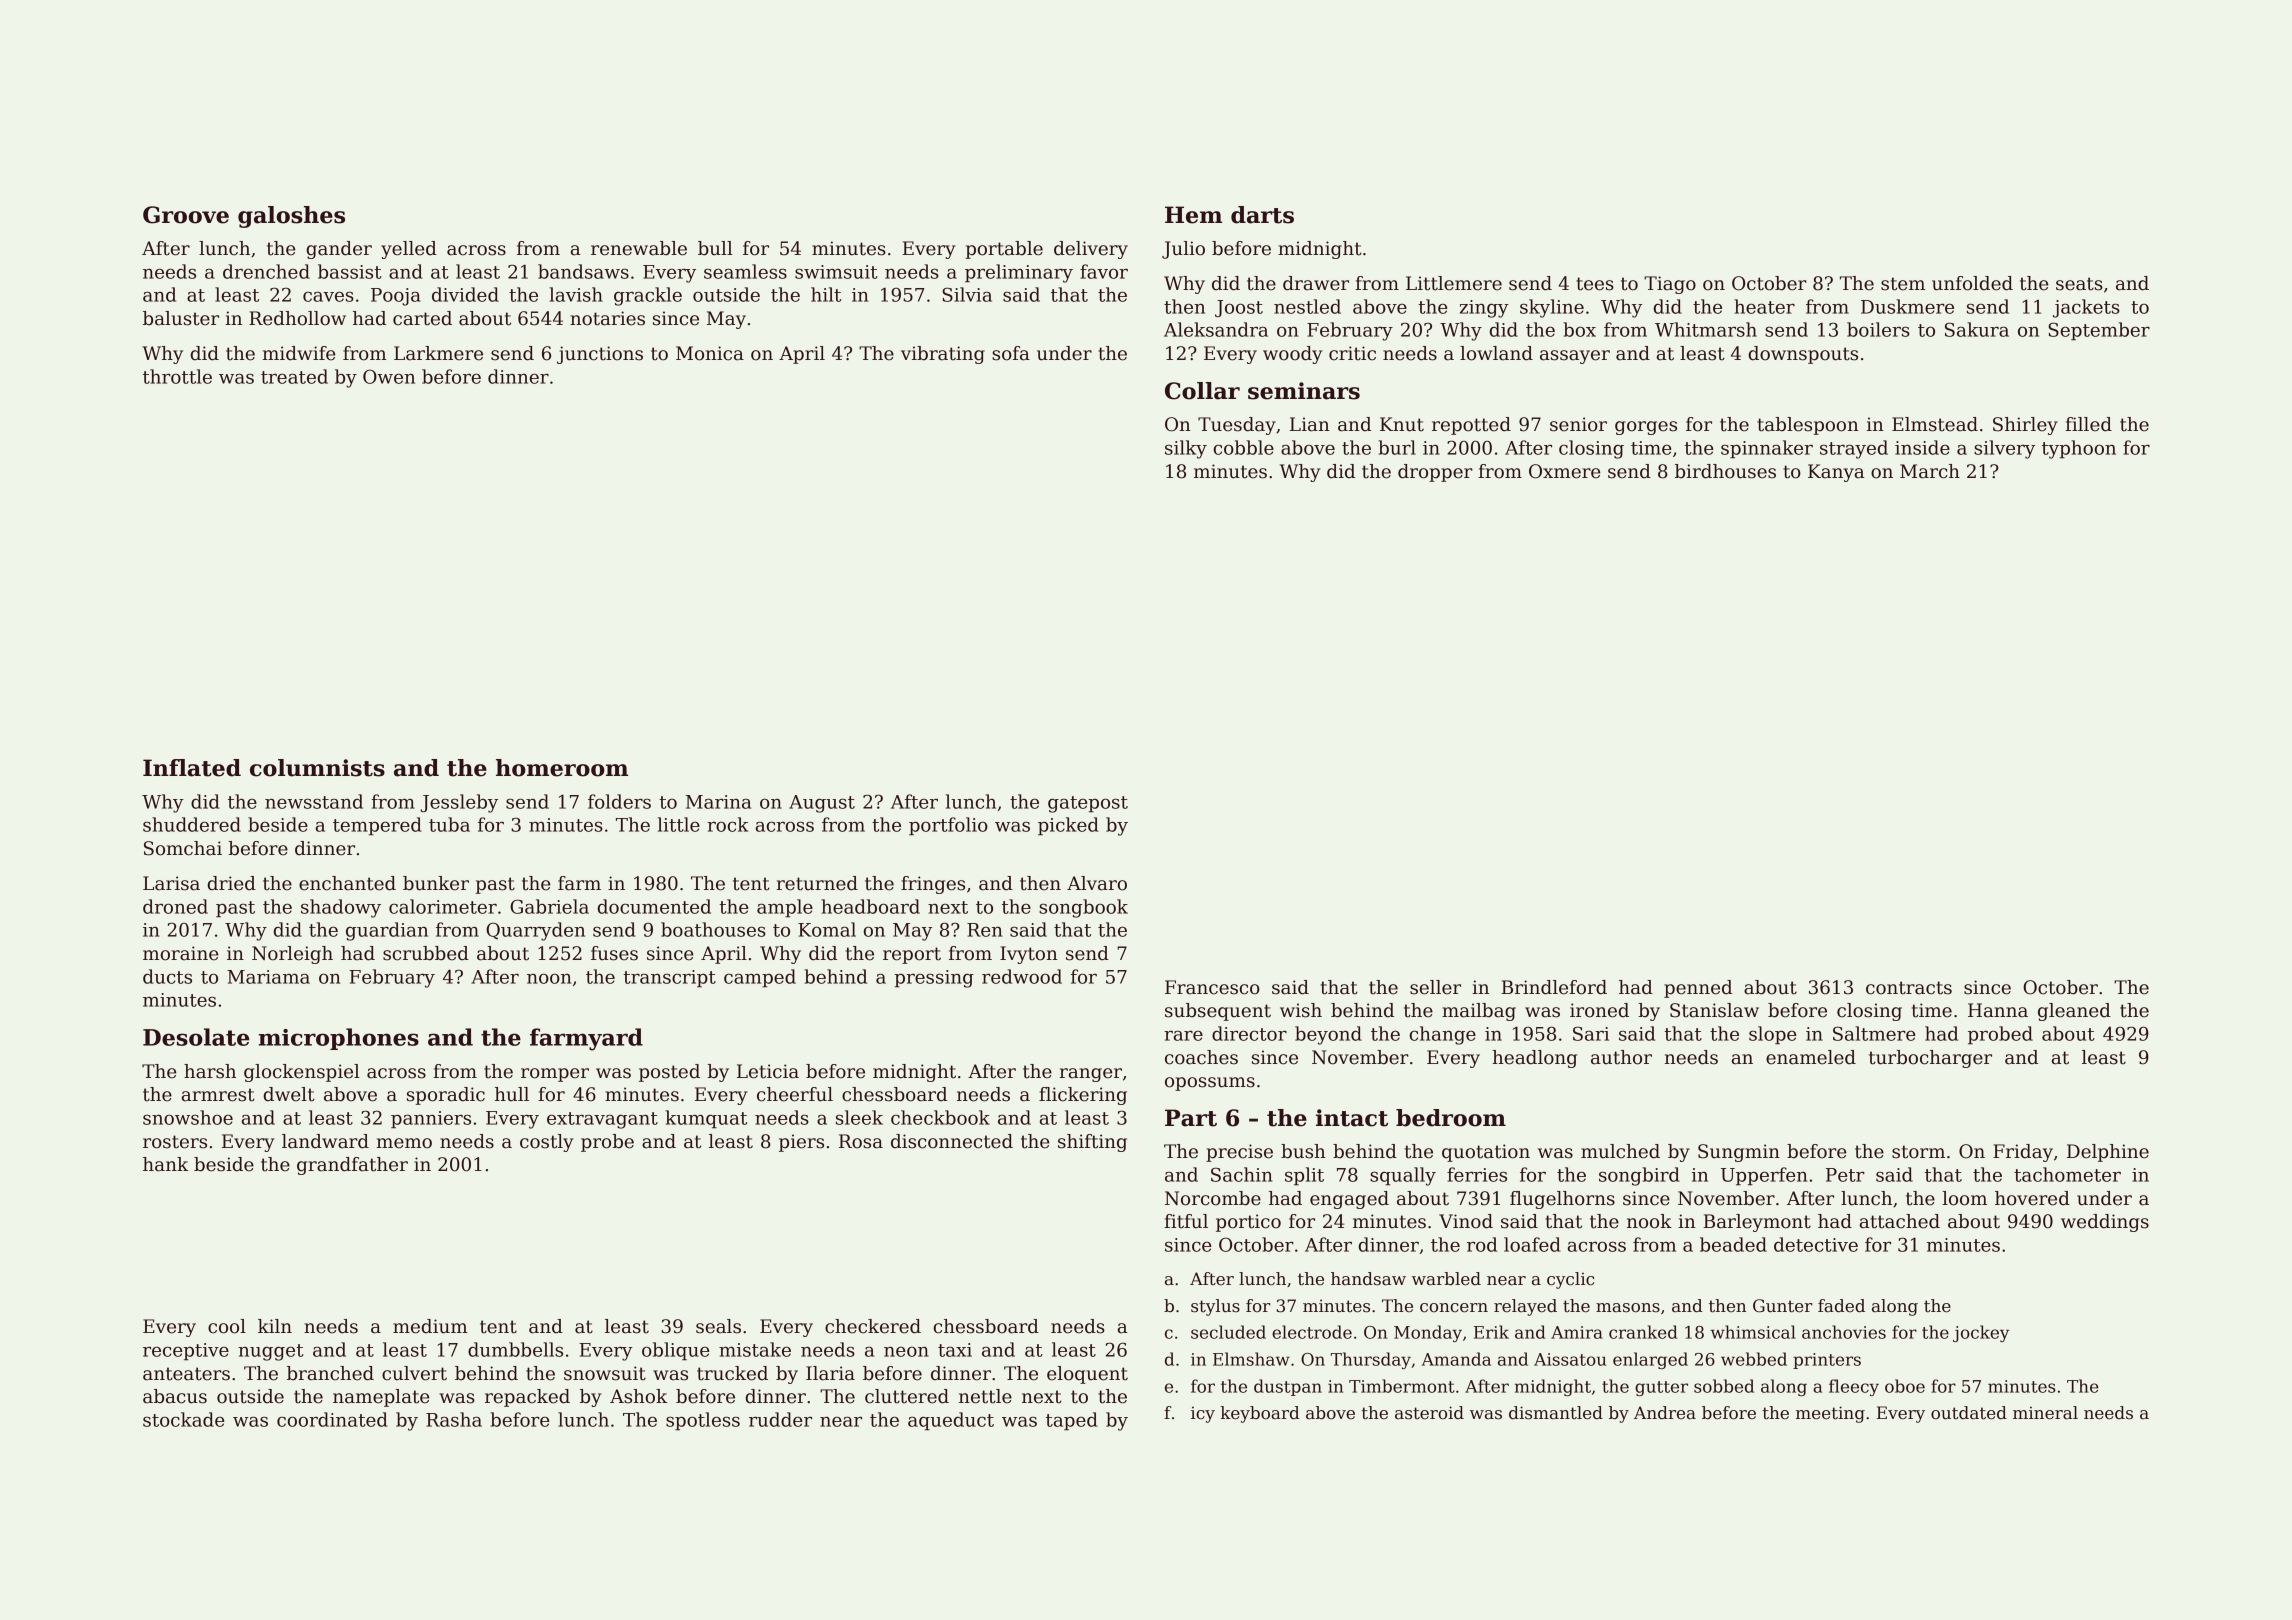 The width and height of the page is (2292, 1620). Describe the element at coordinates (266, 271) in the page. I see `drenched` at that location.
